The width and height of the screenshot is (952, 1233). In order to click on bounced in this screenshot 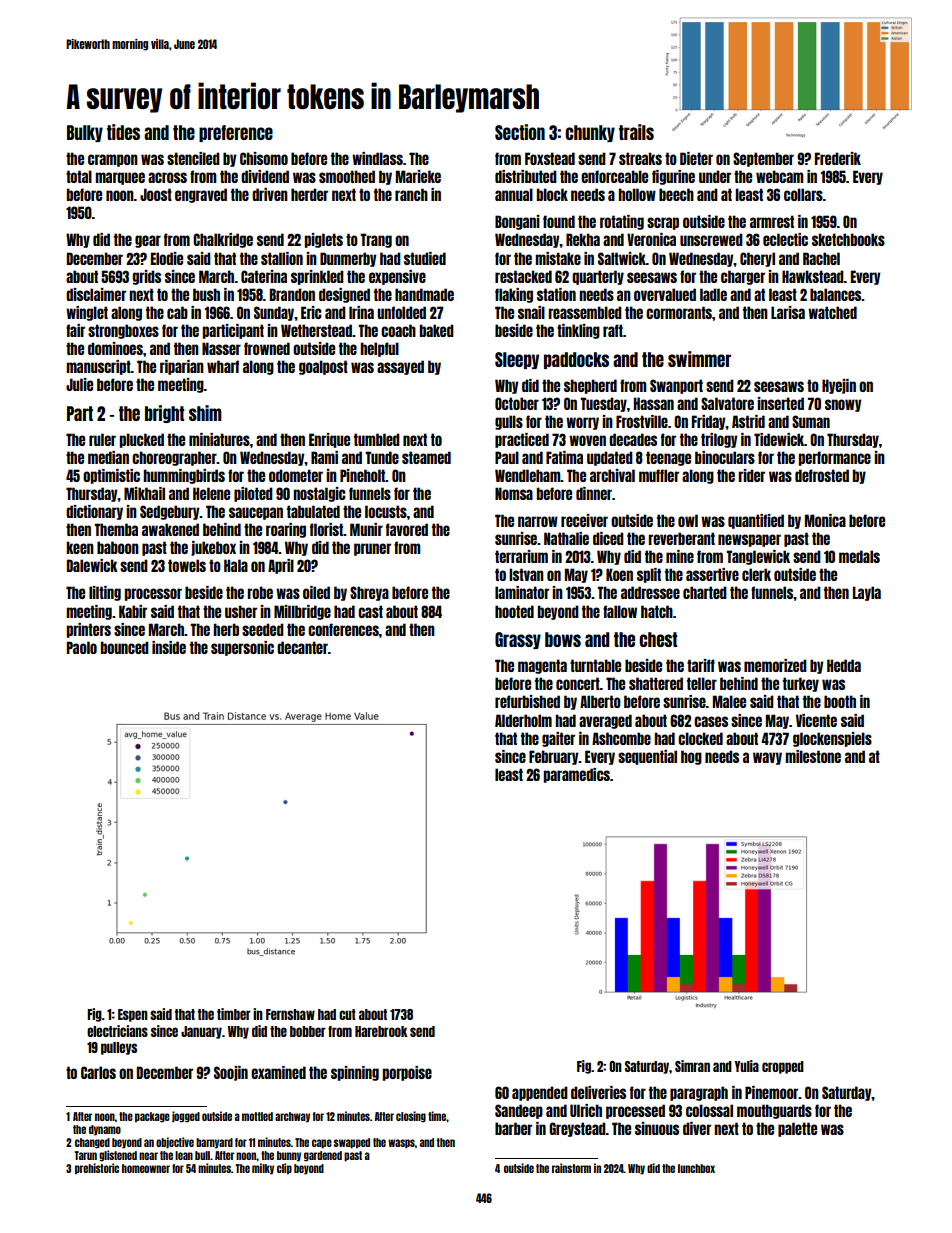, I will do `click(125, 647)`.
